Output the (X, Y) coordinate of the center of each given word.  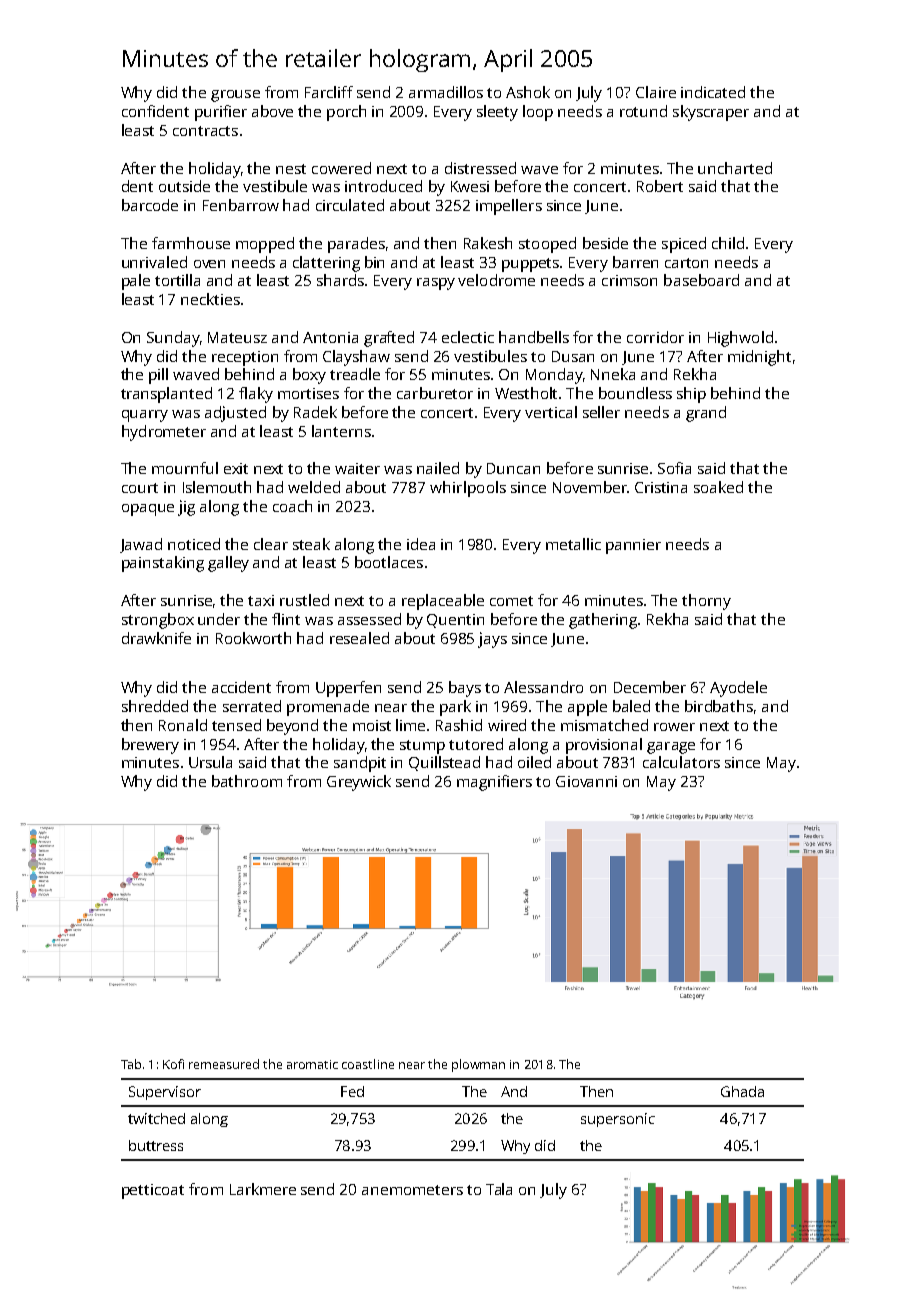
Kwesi (470, 186)
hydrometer (164, 433)
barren (635, 262)
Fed (352, 1091)
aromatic (312, 1064)
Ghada (742, 1091)
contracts (205, 131)
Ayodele (738, 689)
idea (421, 544)
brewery (150, 746)
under (219, 619)
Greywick (359, 783)
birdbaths (719, 706)
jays (492, 640)
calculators (681, 762)
